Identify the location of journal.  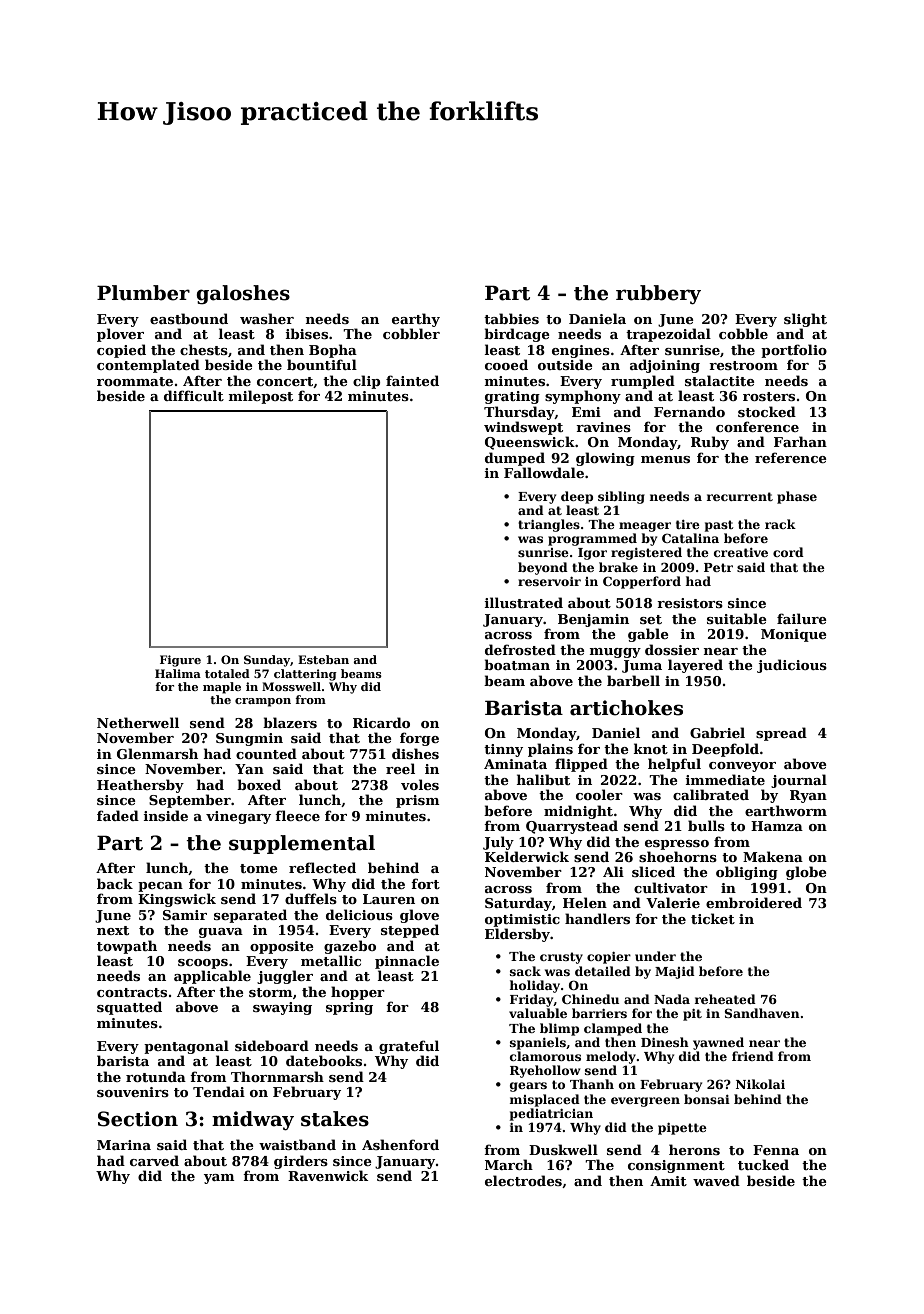
(799, 781).
